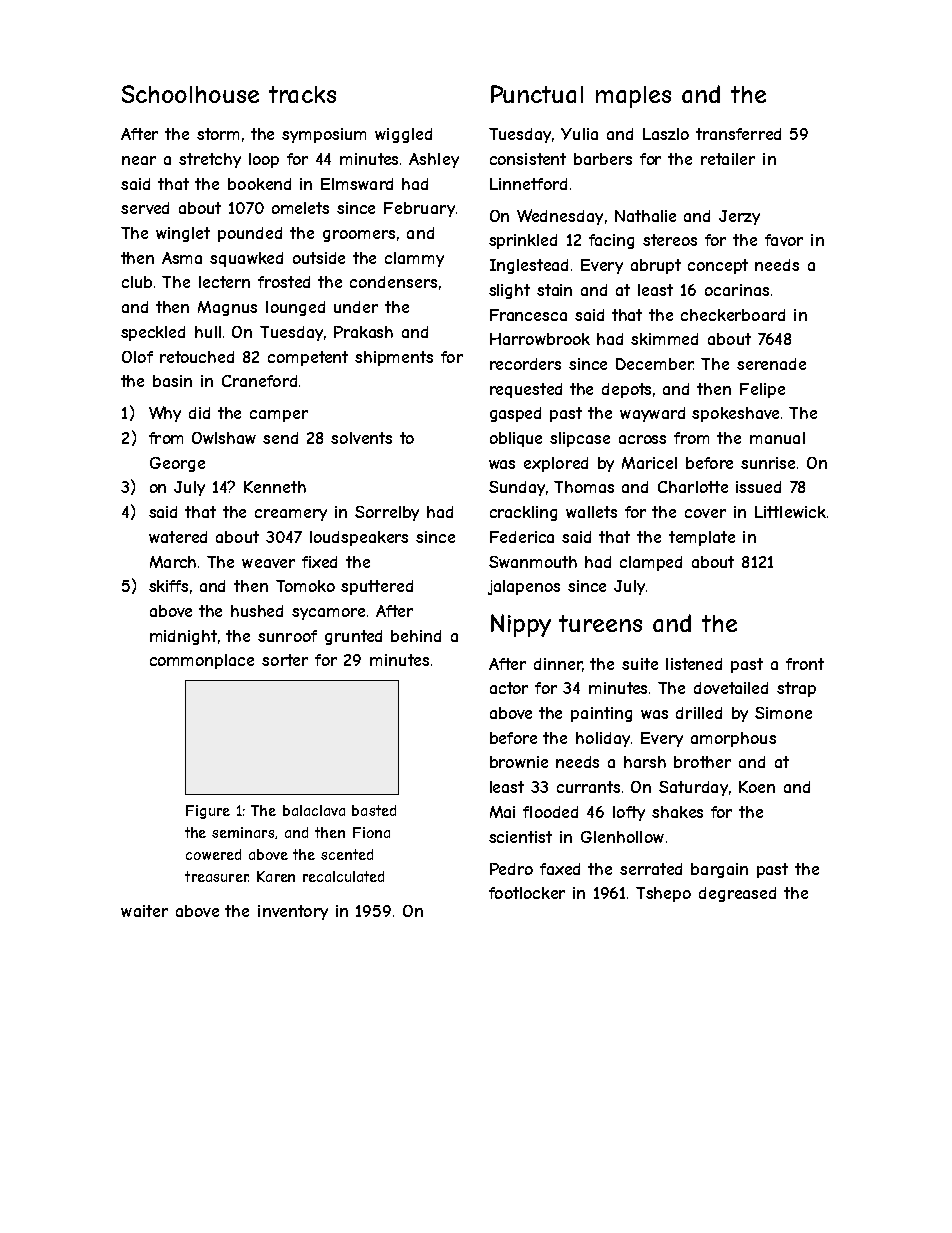 This image has height=1233, width=952. Describe the element at coordinates (374, 810) in the image. I see `basted` at that location.
